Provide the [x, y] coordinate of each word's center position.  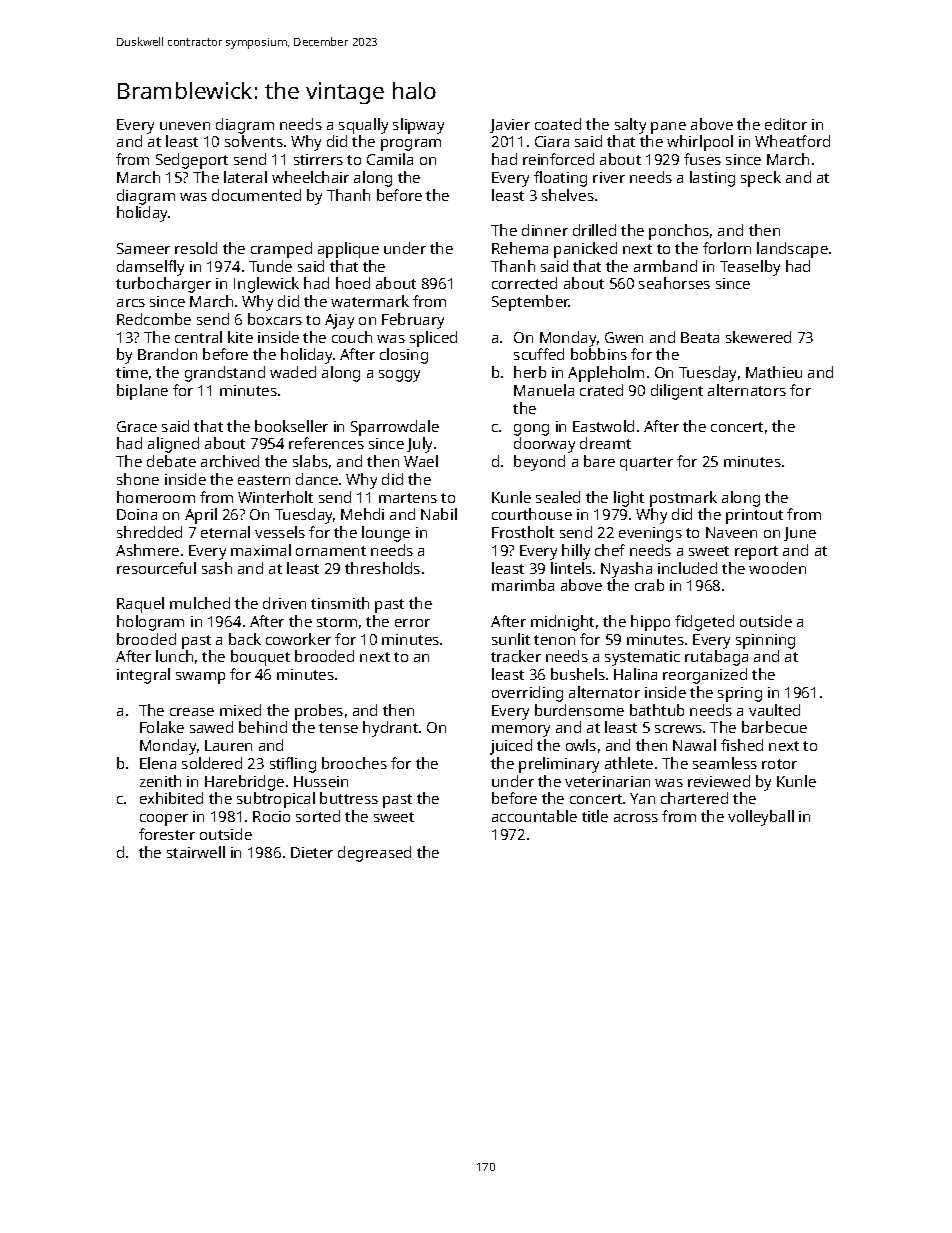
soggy [399, 376]
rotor [779, 764]
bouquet [260, 658]
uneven [185, 126]
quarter [646, 464]
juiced [511, 747]
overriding [527, 694]
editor [786, 124]
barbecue [774, 727]
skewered [758, 337]
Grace [137, 426]
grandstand [225, 374]
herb [530, 372]
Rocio [271, 816]
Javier [510, 126]
